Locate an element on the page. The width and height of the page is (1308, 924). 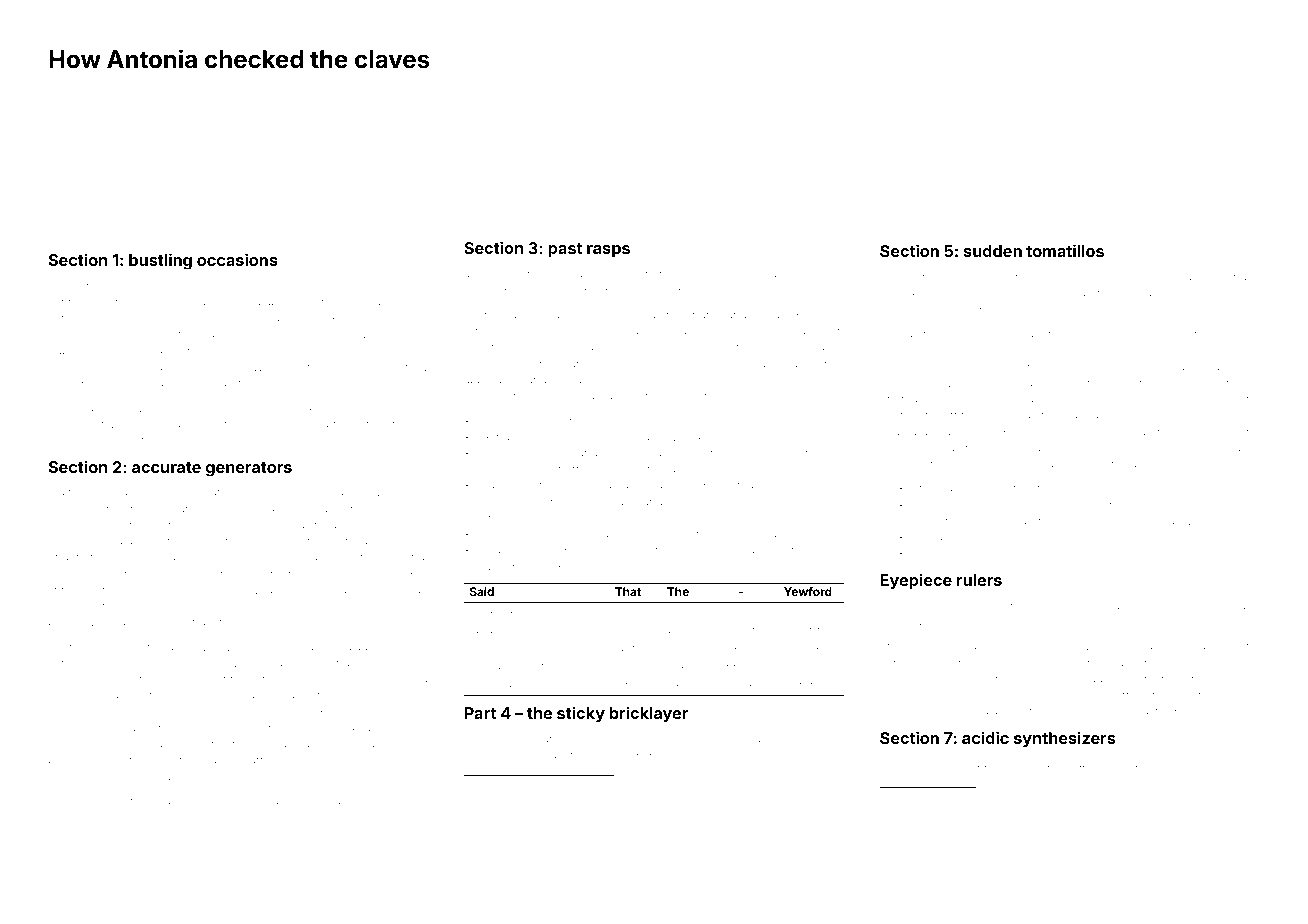
circulated is located at coordinates (905, 711).
